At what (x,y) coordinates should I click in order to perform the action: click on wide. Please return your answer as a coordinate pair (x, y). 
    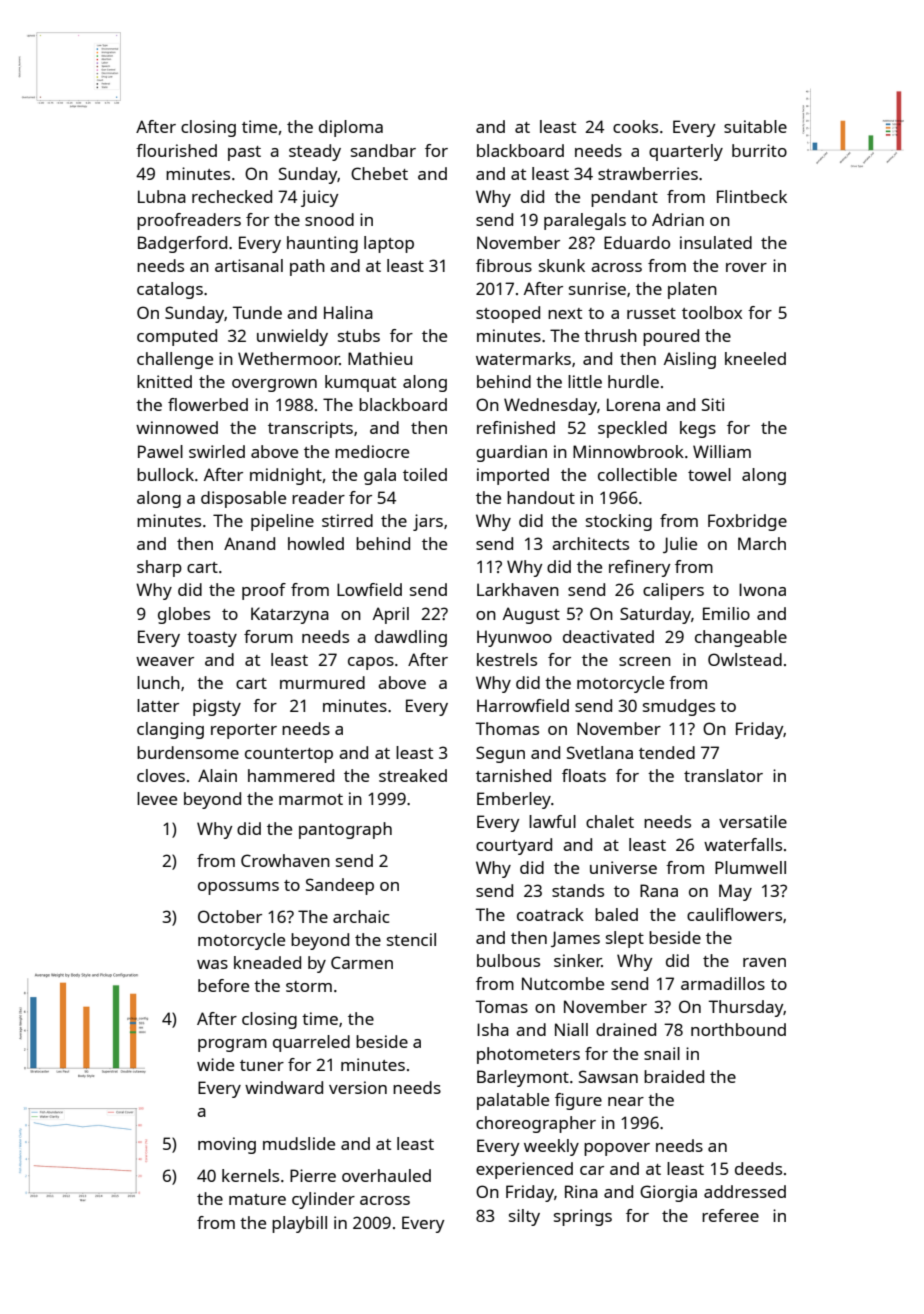
    Looking at the image, I should click on (215, 1064).
